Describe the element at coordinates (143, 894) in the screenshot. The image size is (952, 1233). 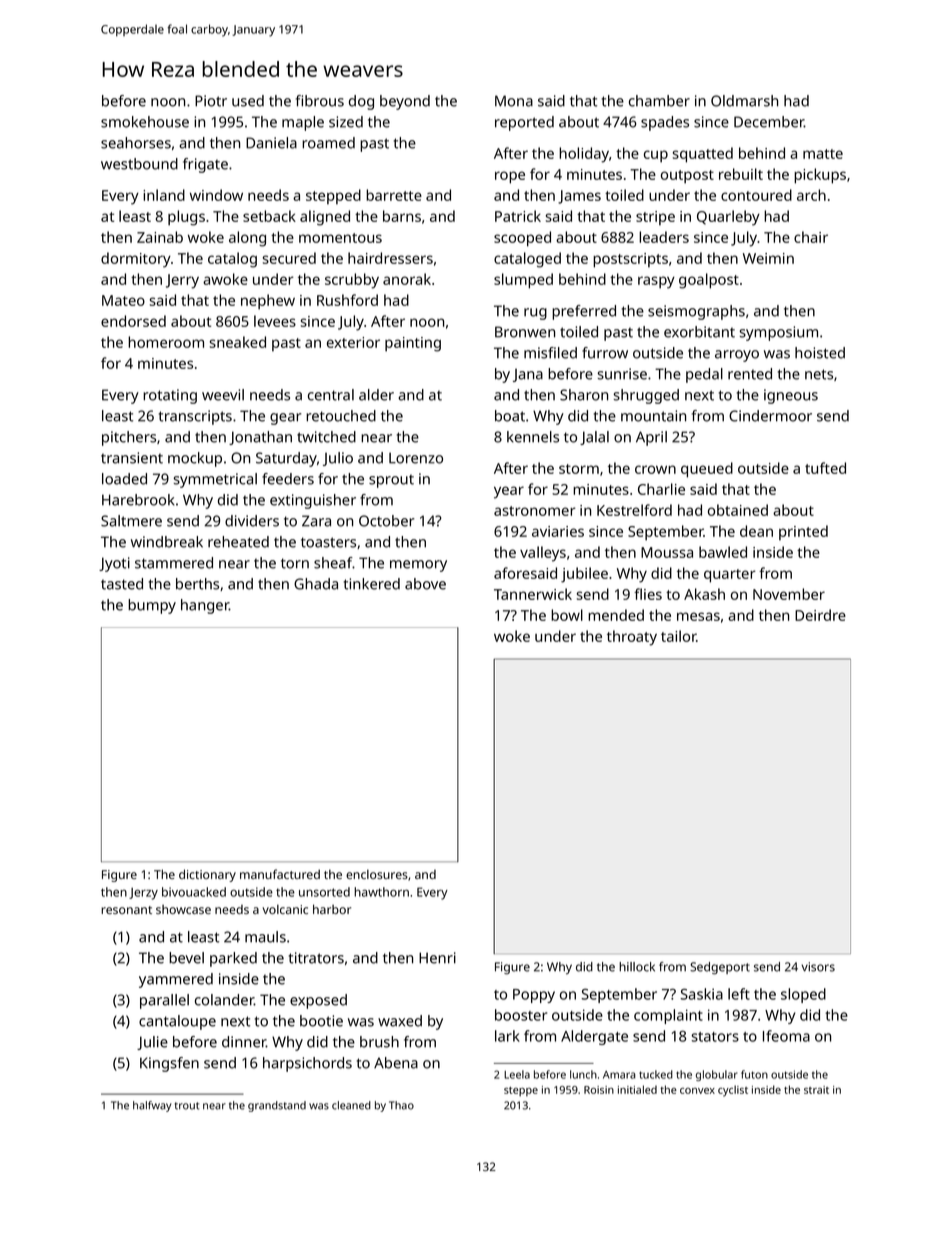
I see `Jerzy` at that location.
